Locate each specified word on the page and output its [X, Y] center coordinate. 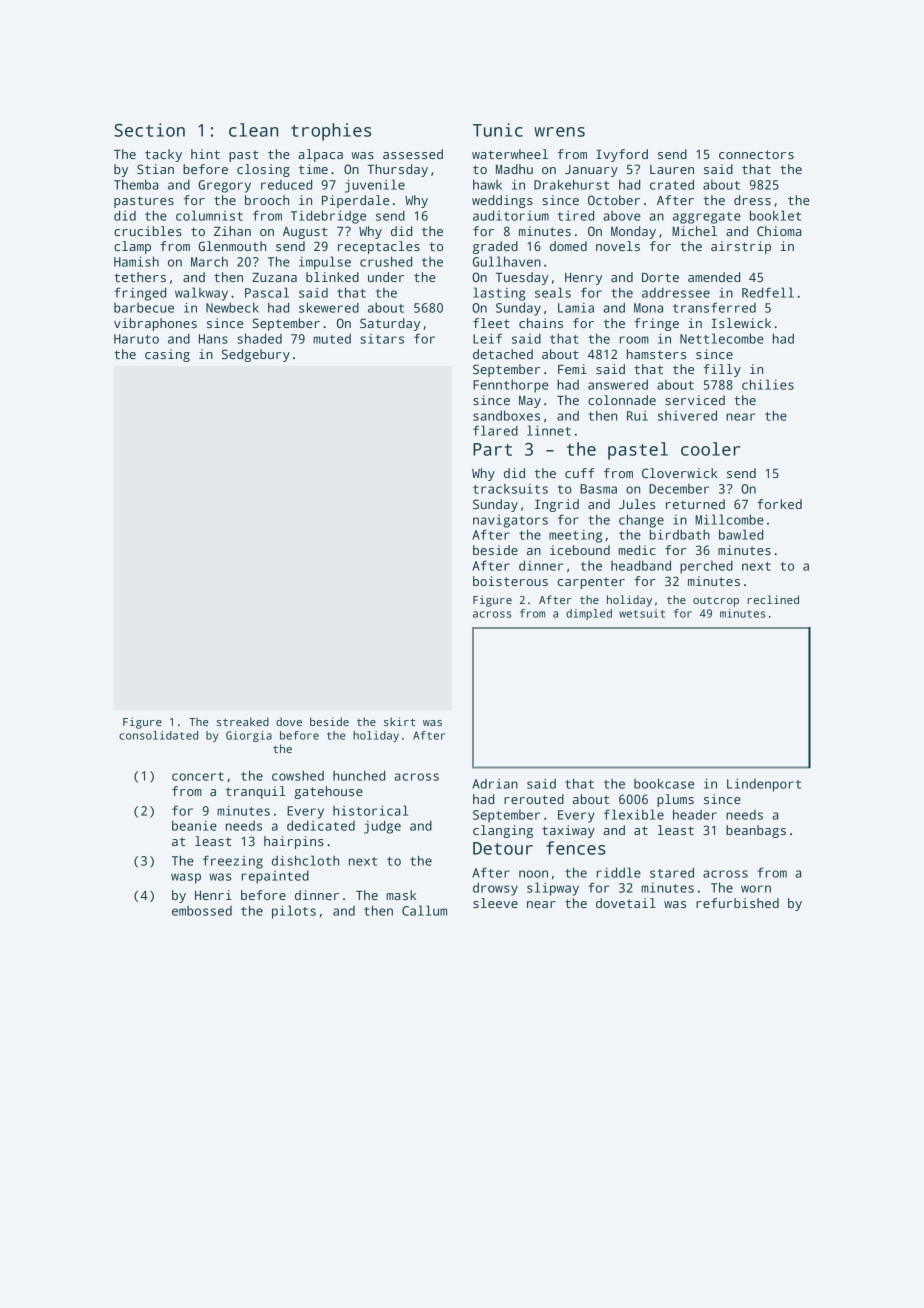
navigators [510, 521]
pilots [294, 912]
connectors [756, 154]
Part [492, 449]
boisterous [510, 581]
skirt [399, 721]
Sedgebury [256, 355]
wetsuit [642, 613]
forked [779, 504]
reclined [773, 599]
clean [253, 130]
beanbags [756, 831]
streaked [243, 721]
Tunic [498, 130]
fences [576, 848]
